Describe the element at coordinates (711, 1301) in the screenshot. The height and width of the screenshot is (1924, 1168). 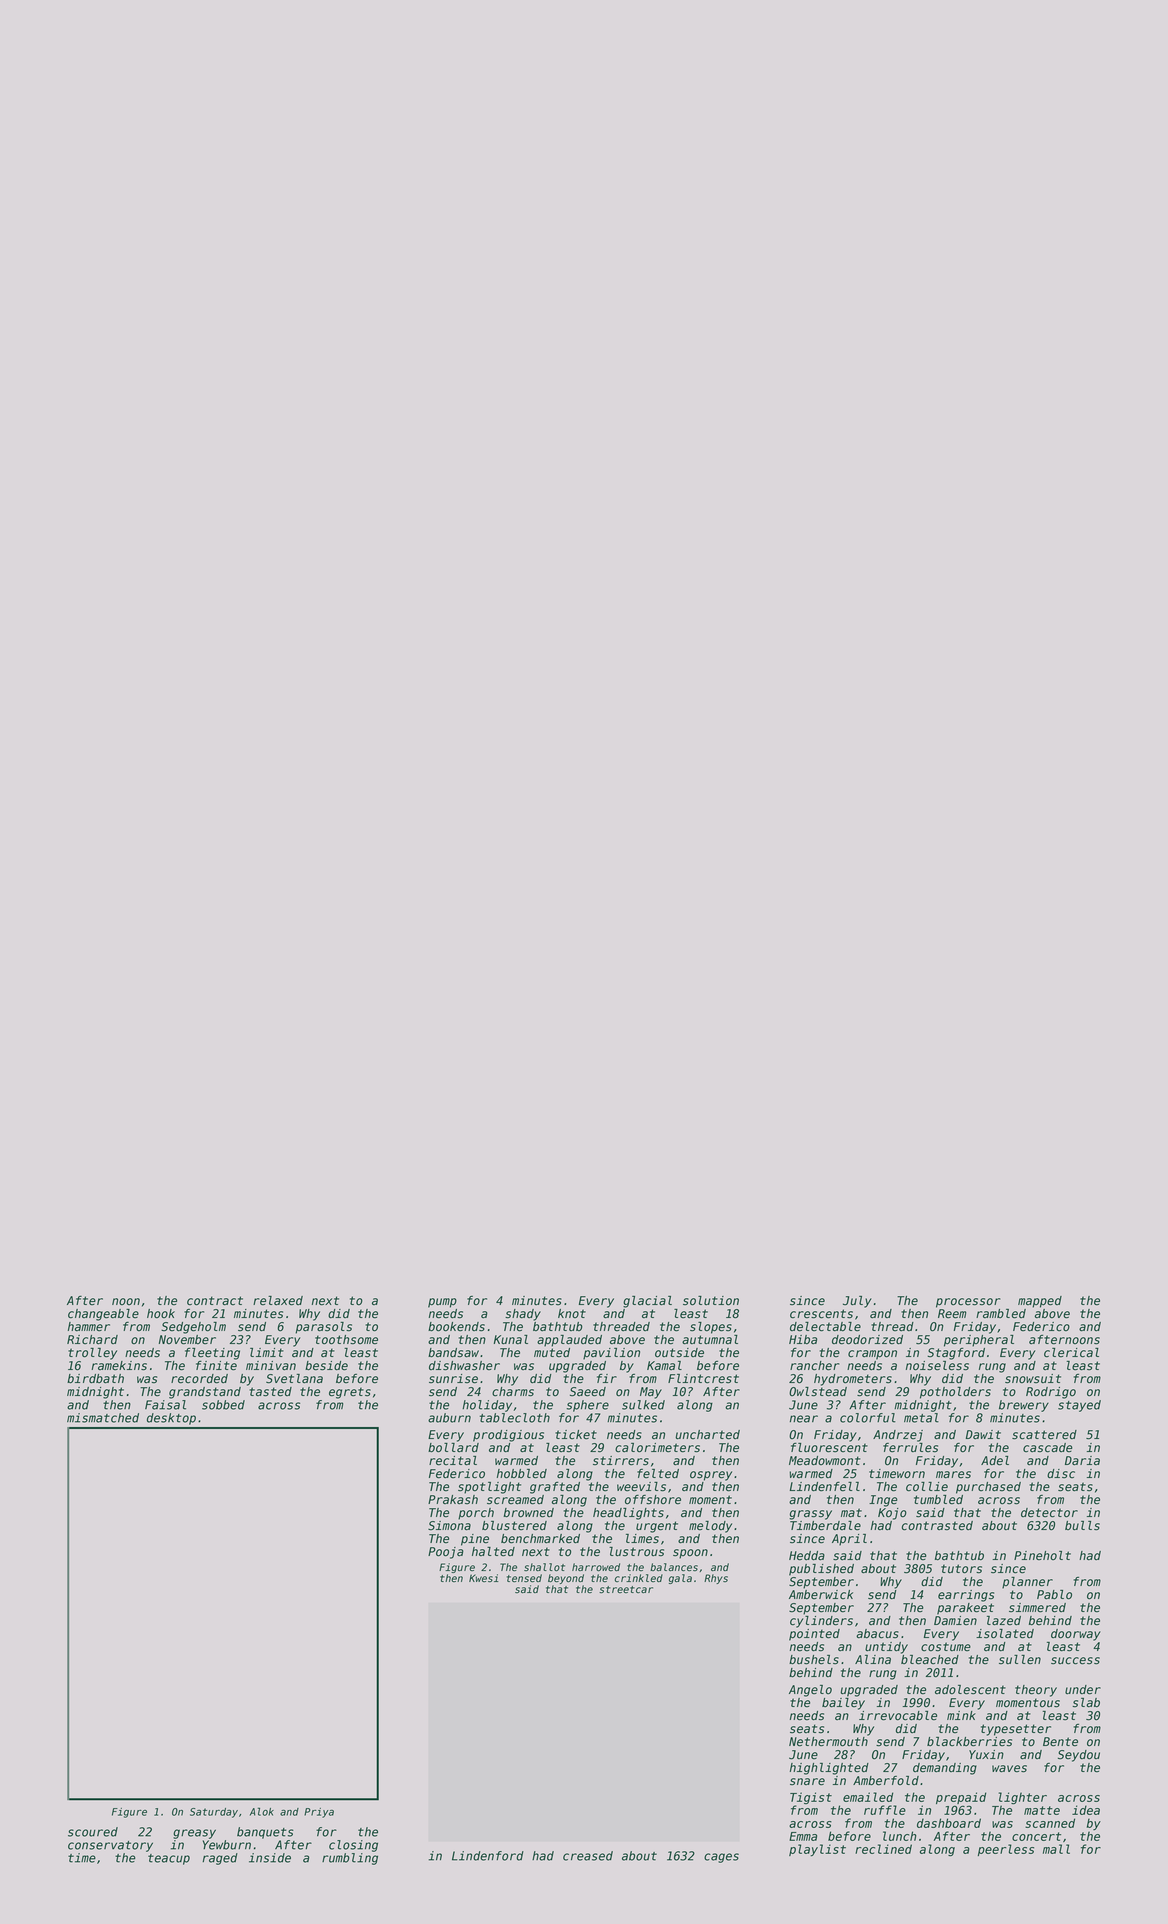
I see `solution` at that location.
